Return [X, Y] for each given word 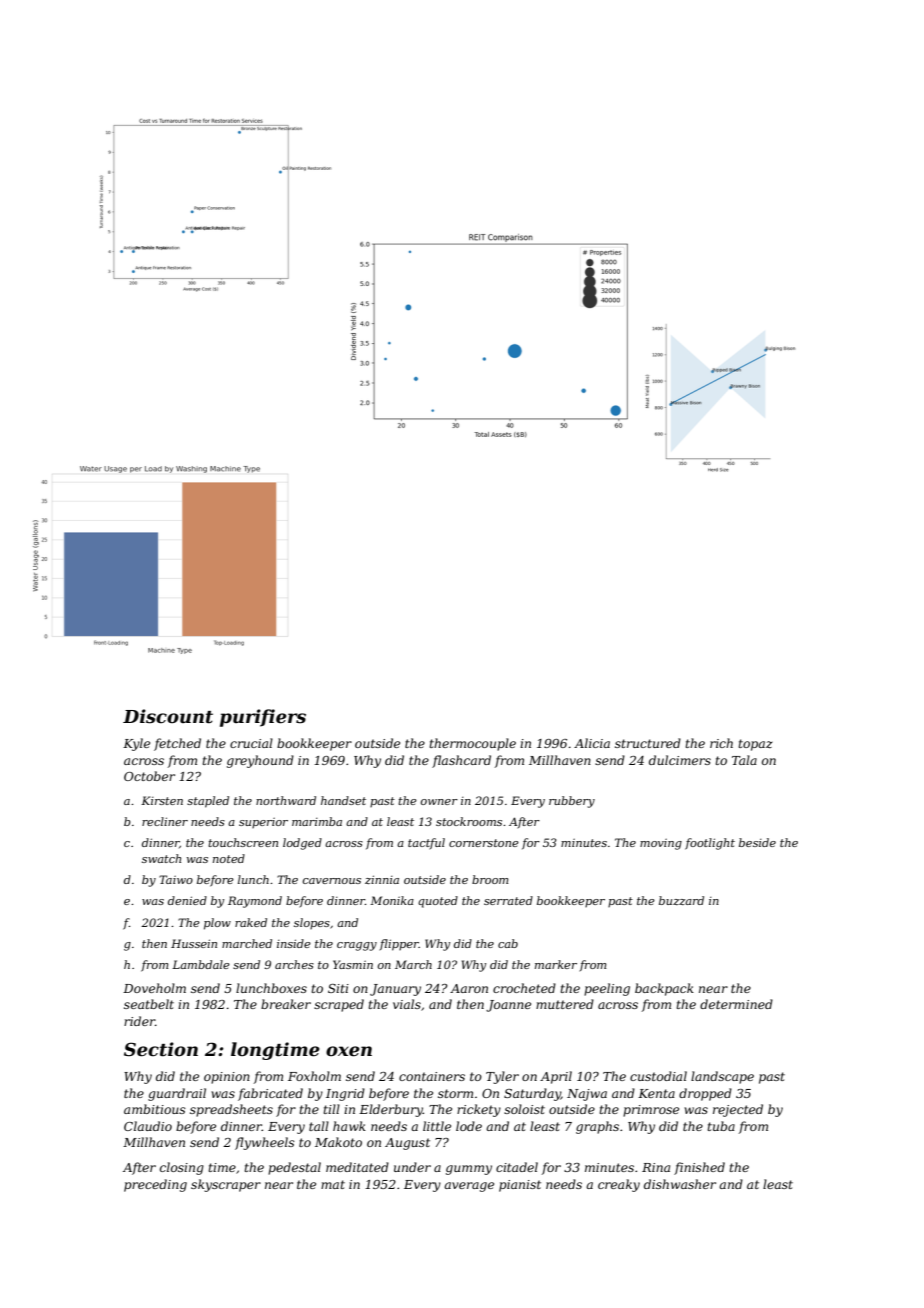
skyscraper [226, 1185]
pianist [520, 1186]
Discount [168, 716]
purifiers [263, 718]
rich [721, 743]
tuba [721, 1126]
